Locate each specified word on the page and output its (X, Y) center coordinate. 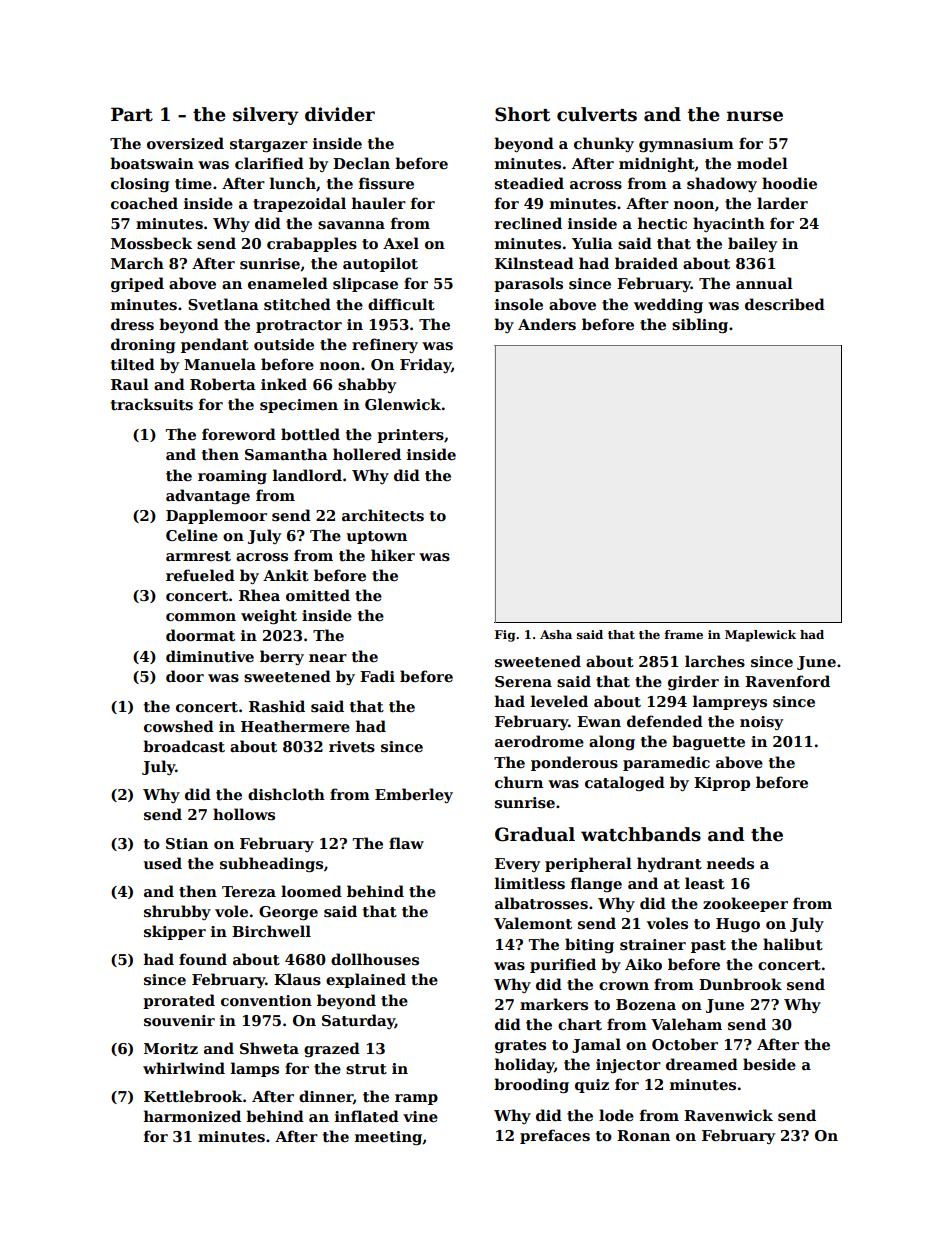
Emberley (414, 795)
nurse (755, 116)
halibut (793, 944)
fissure (386, 183)
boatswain (152, 163)
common (201, 617)
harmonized (192, 1116)
